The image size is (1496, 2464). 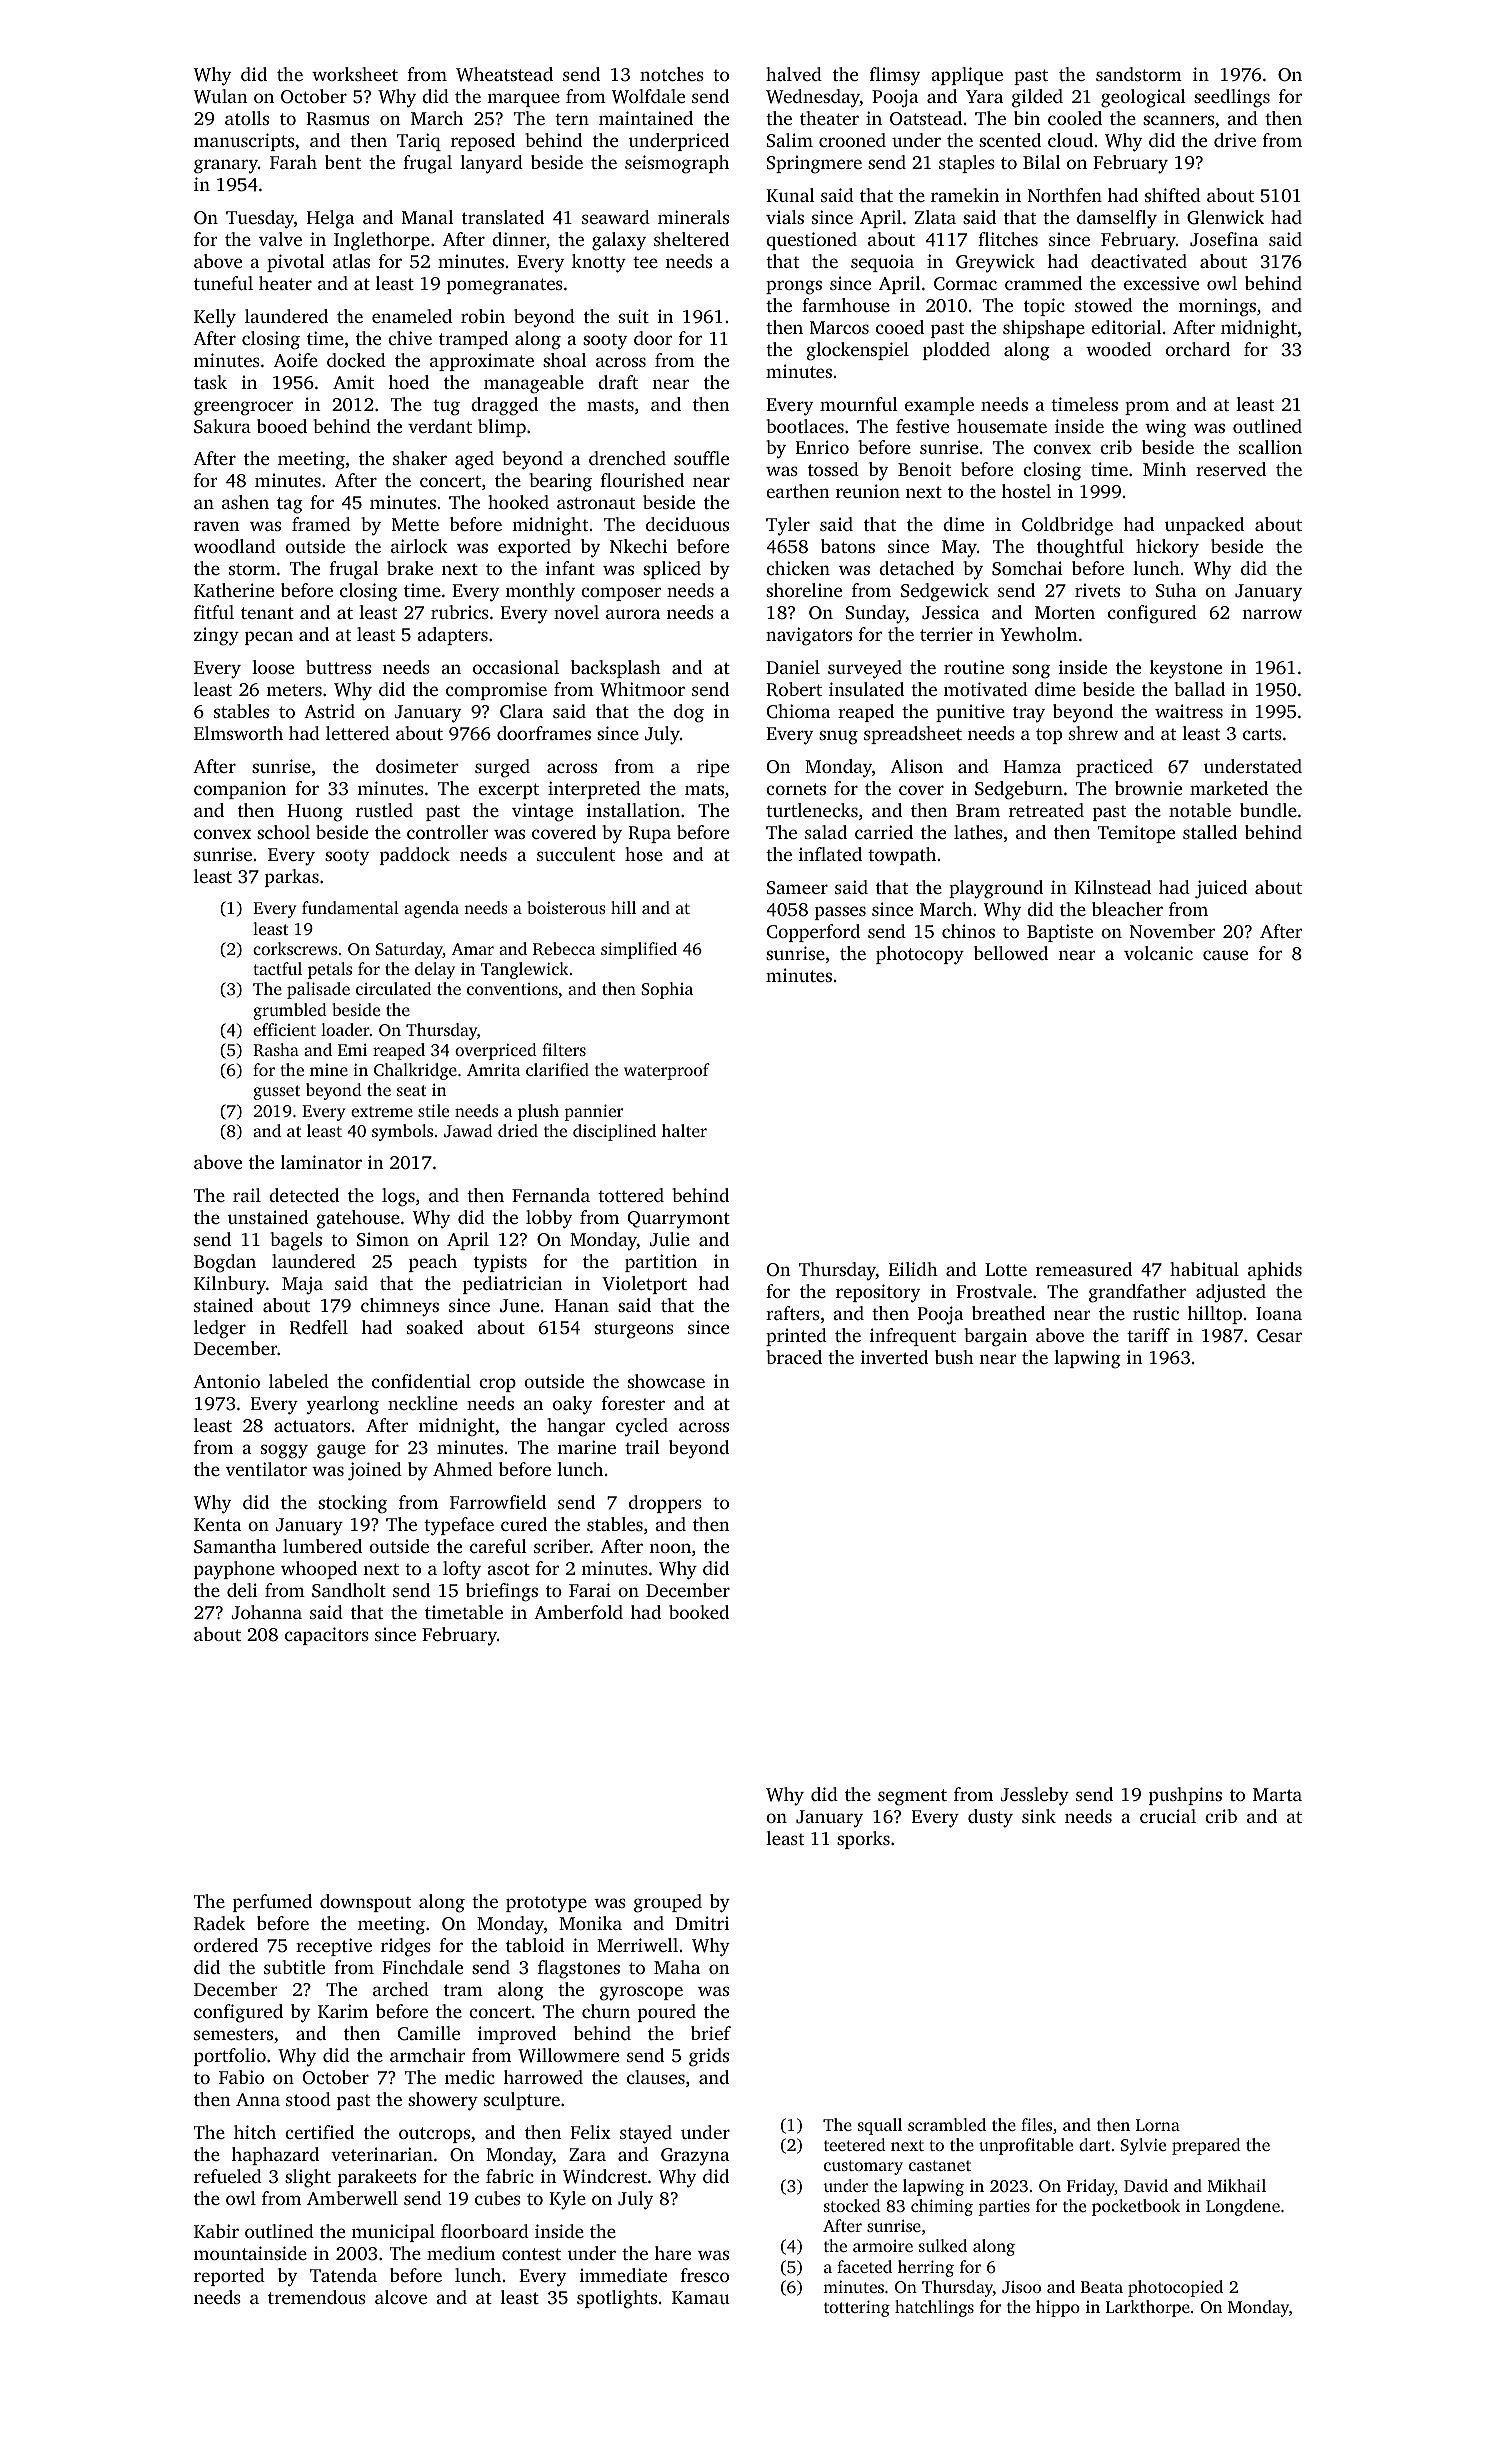 I want to click on Sophia, so click(x=667, y=990).
